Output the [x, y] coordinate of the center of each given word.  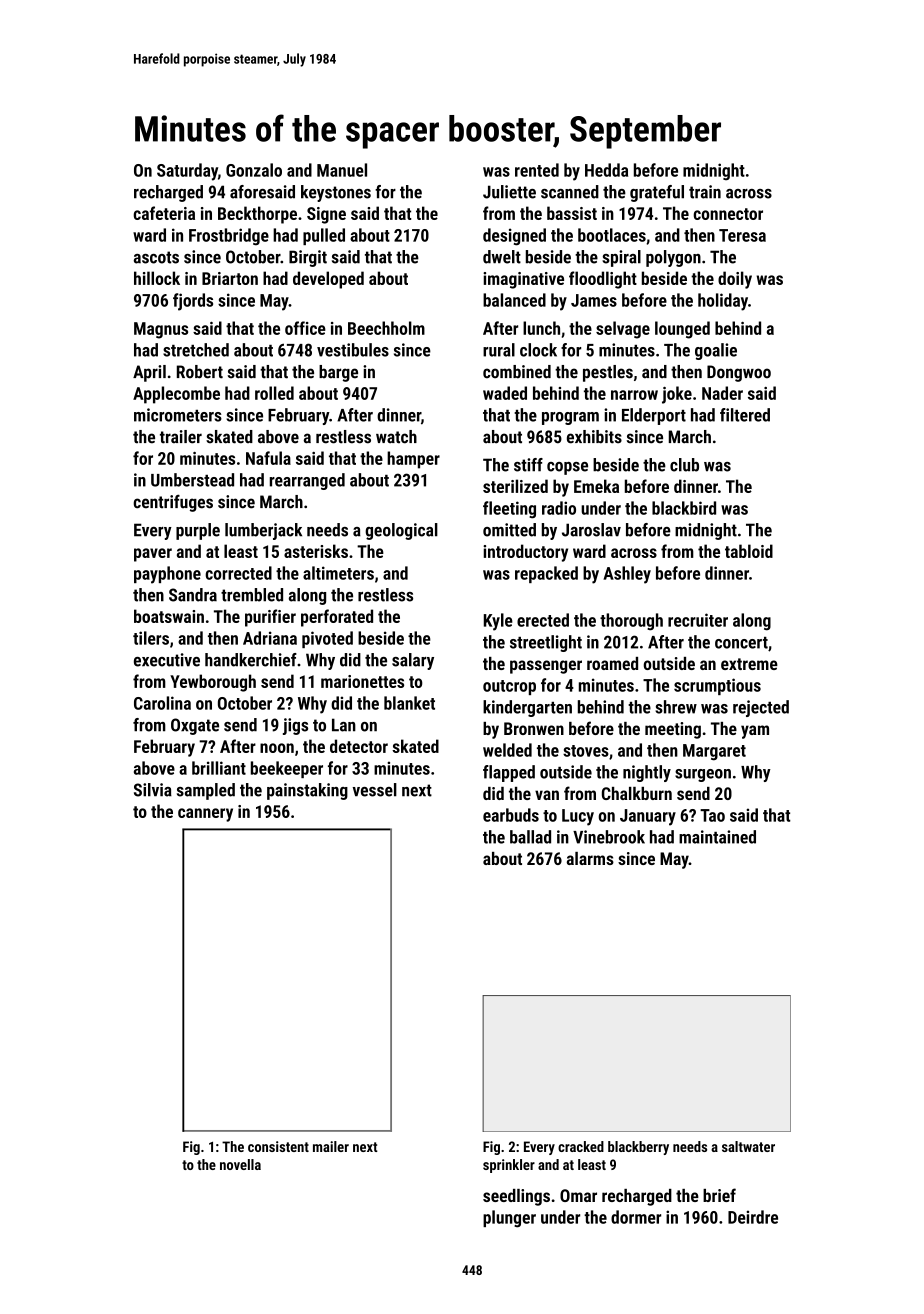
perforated [337, 618]
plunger [509, 1219]
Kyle [498, 622]
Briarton [230, 278]
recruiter [698, 620]
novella [240, 1164]
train [705, 192]
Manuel [342, 170]
